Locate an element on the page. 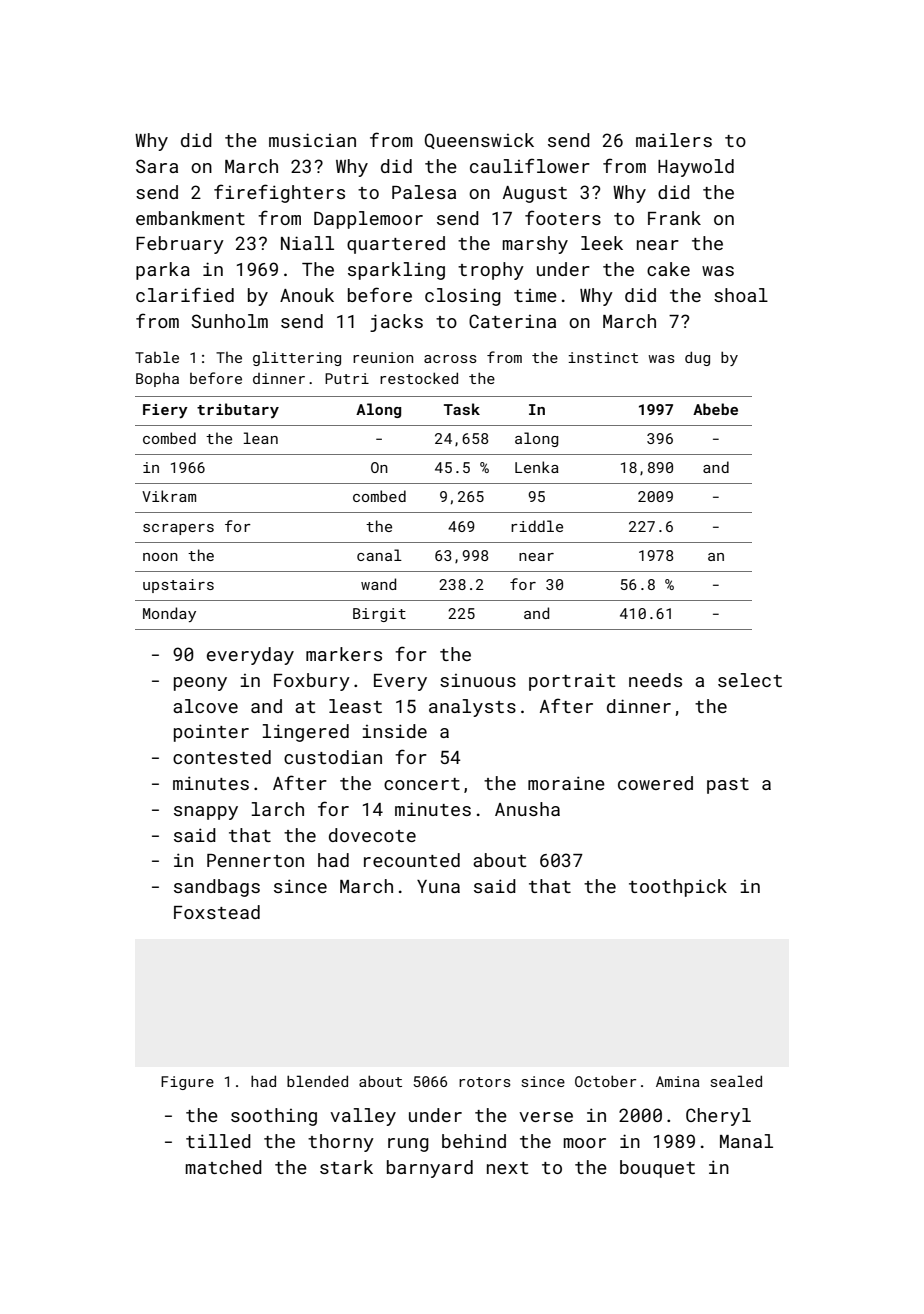 Image resolution: width=924 pixels, height=1314 pixels. matched is located at coordinates (224, 1167).
